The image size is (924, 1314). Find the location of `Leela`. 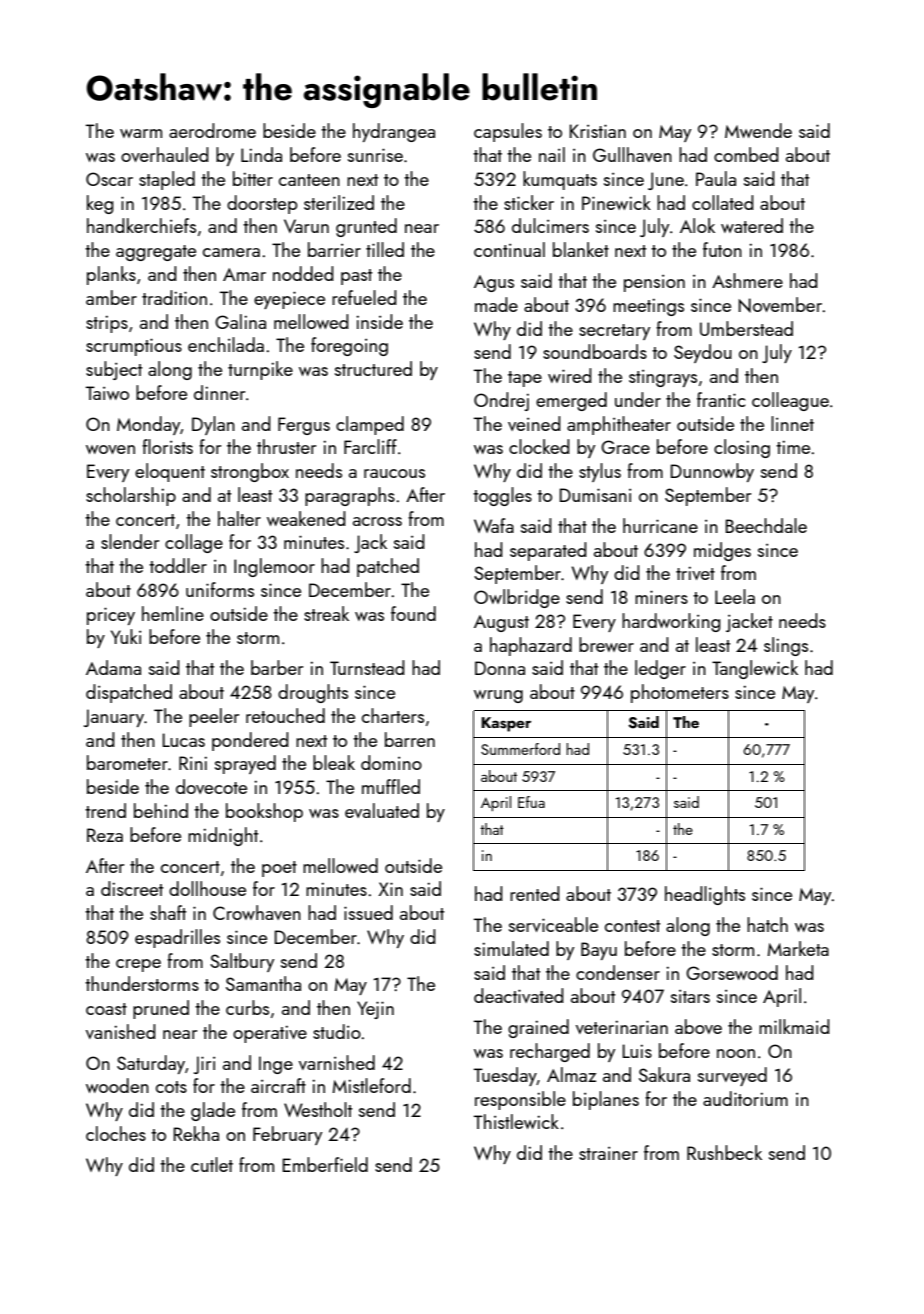

Leela is located at coordinates (735, 596).
